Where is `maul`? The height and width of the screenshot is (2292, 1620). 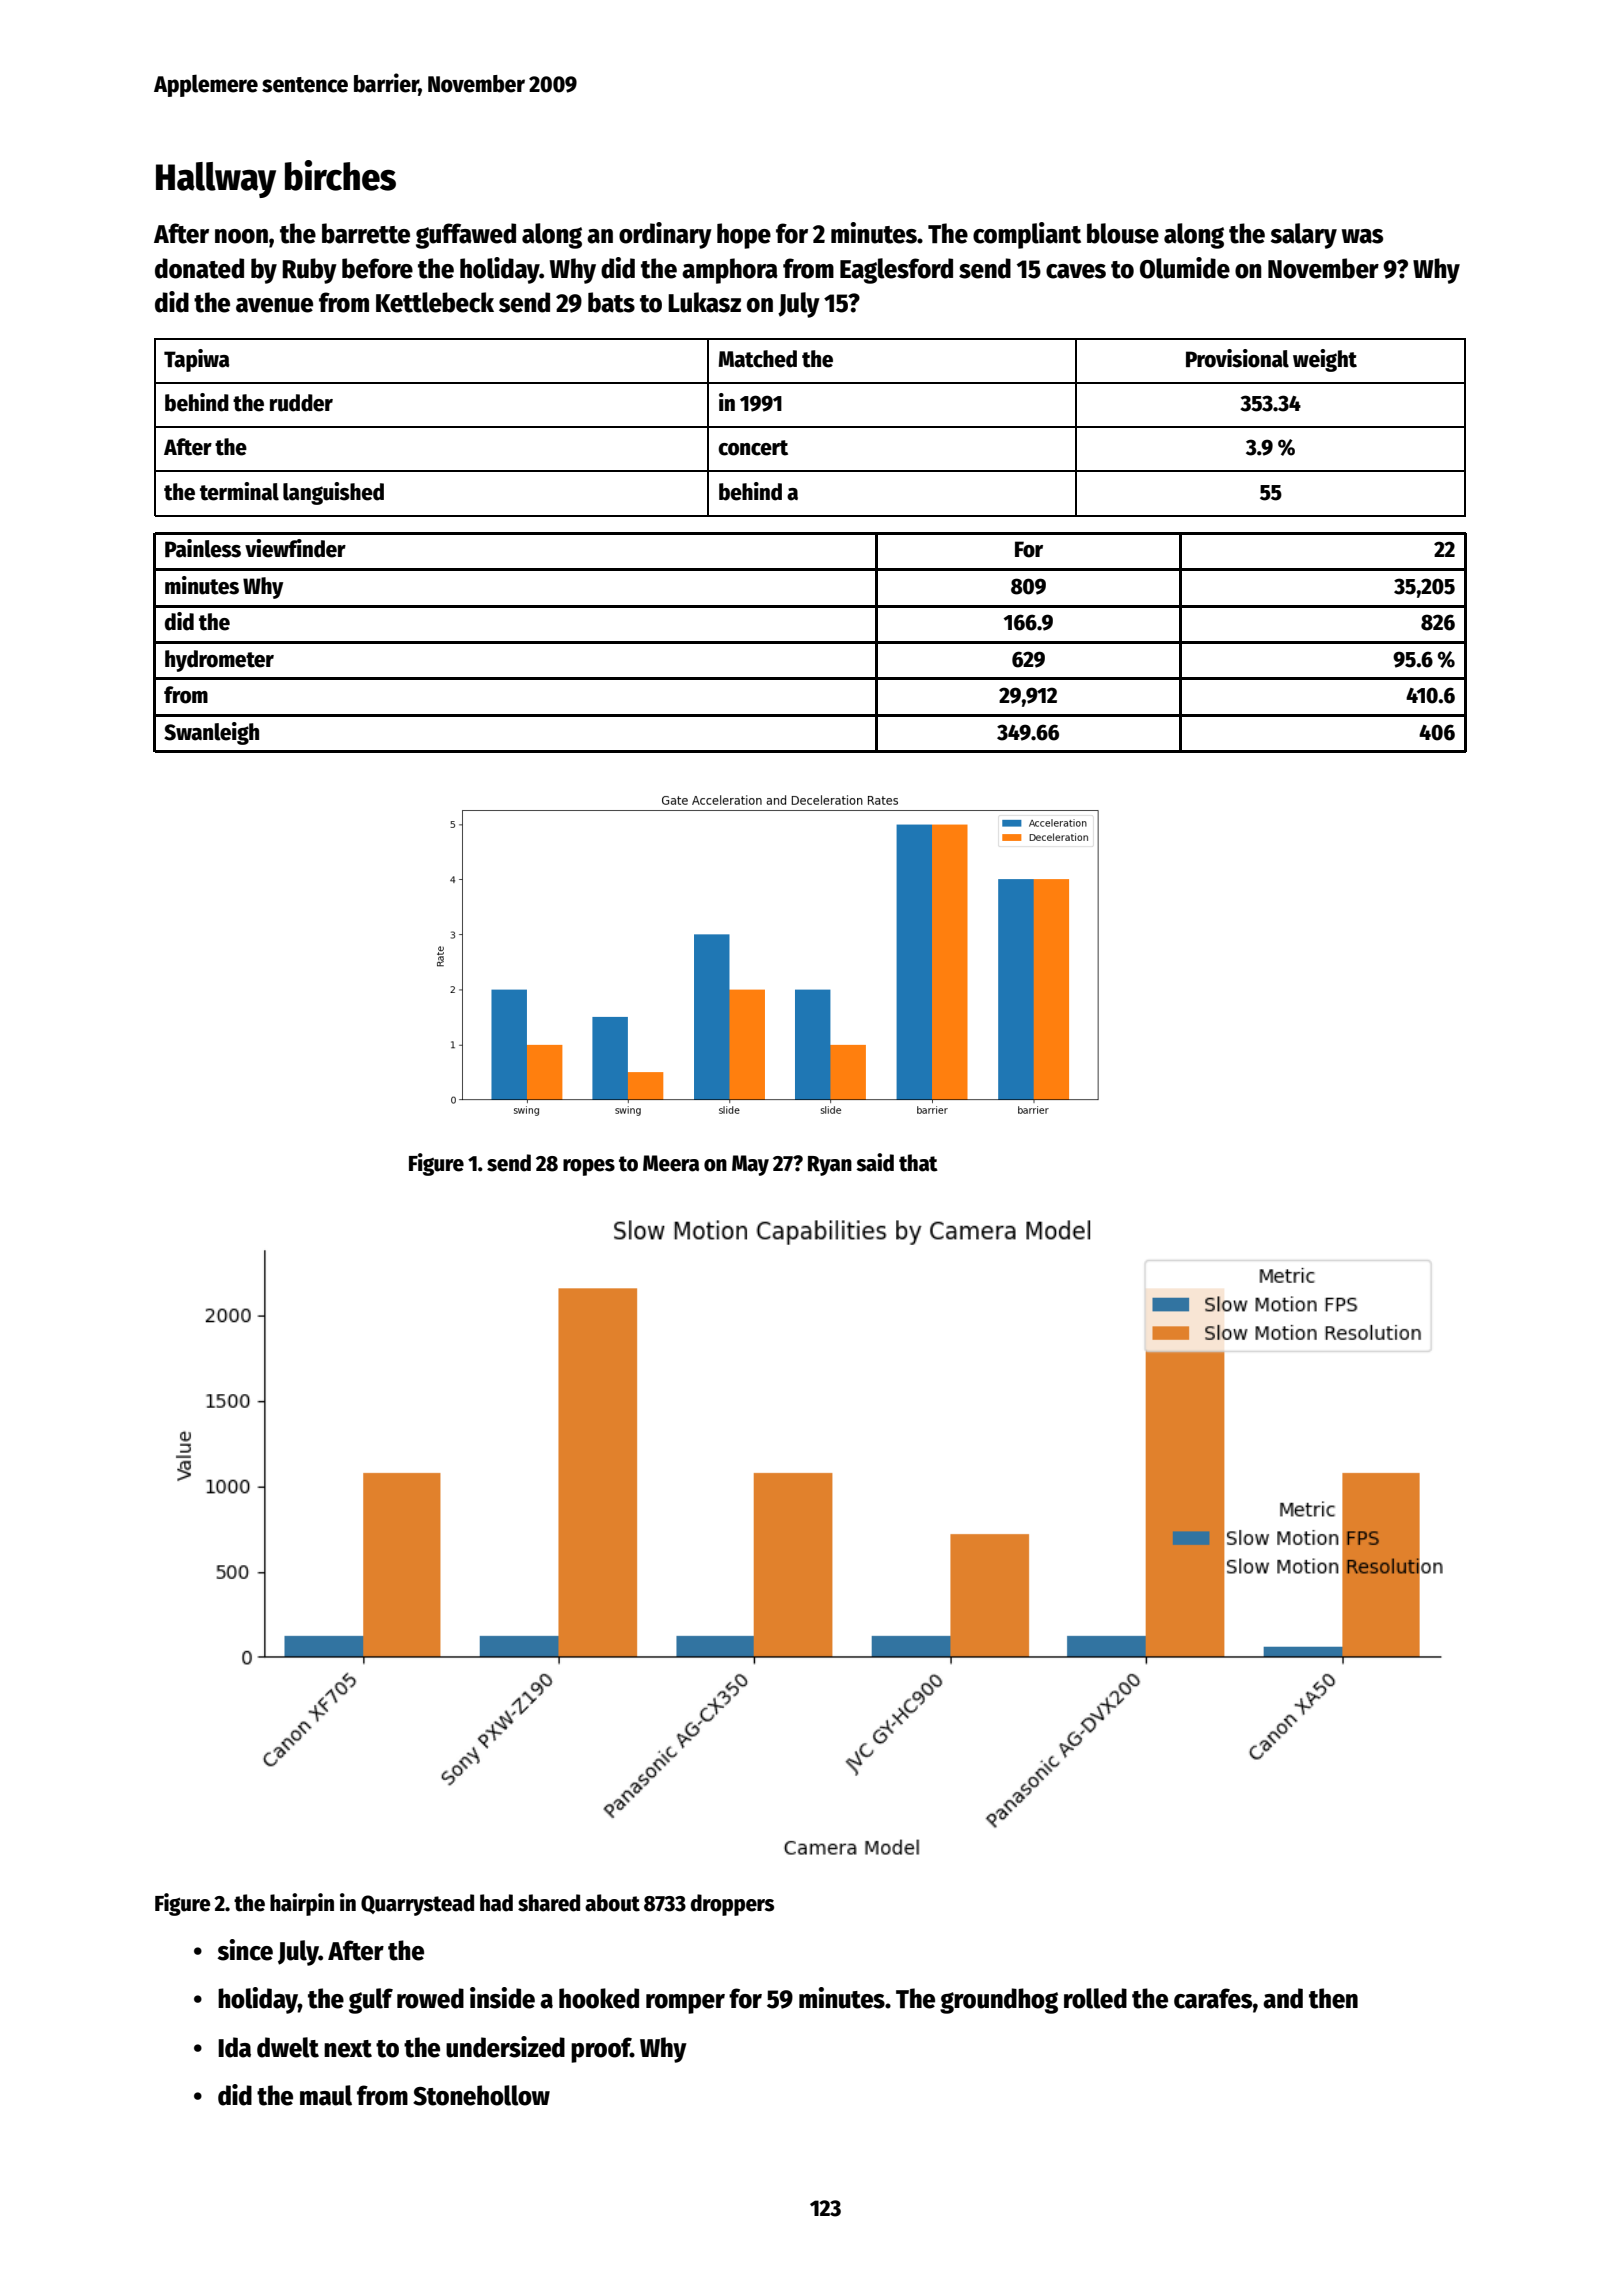
maul is located at coordinates (326, 2095).
